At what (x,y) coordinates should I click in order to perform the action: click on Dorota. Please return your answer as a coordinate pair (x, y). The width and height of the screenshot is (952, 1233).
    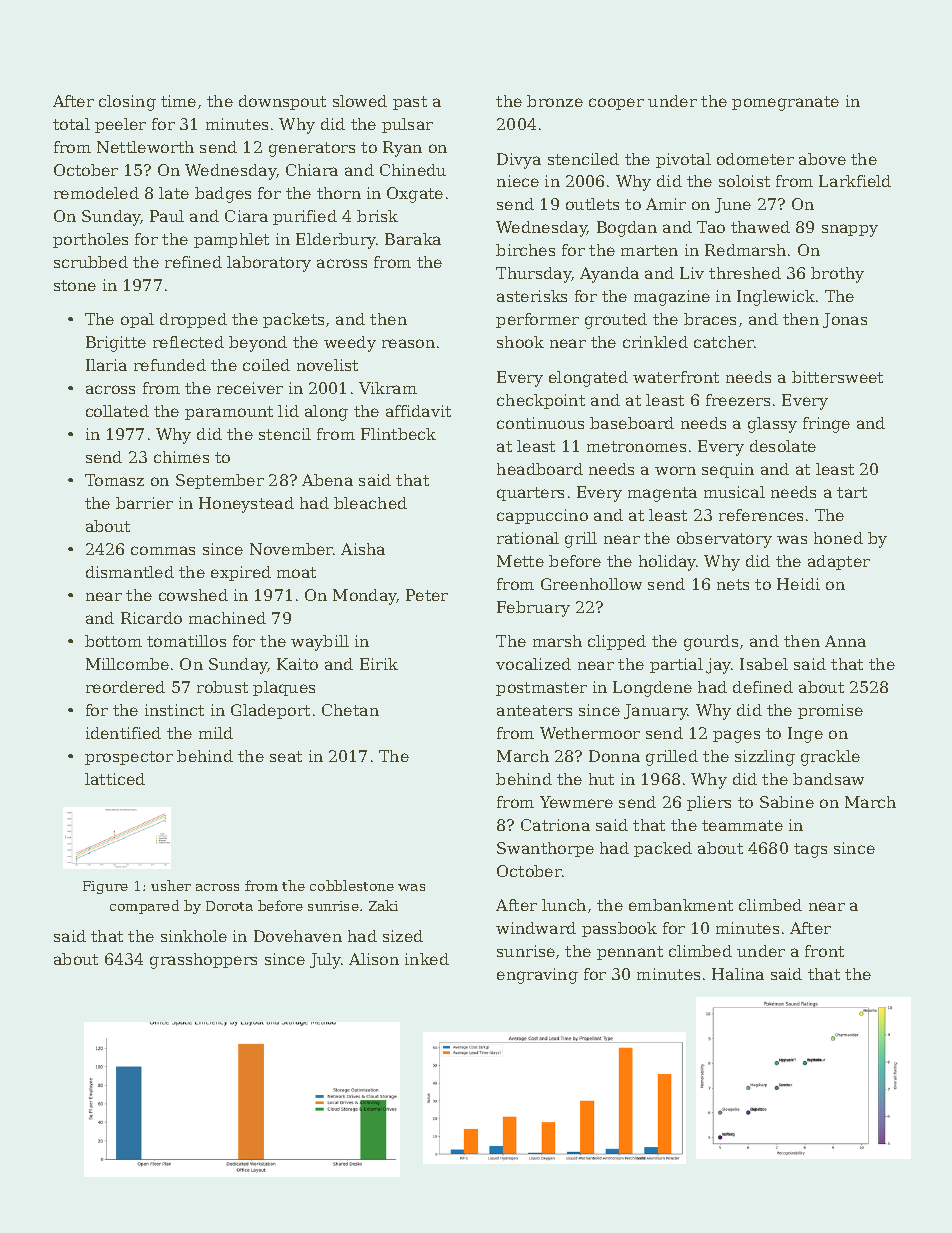
    Looking at the image, I should click on (229, 906).
